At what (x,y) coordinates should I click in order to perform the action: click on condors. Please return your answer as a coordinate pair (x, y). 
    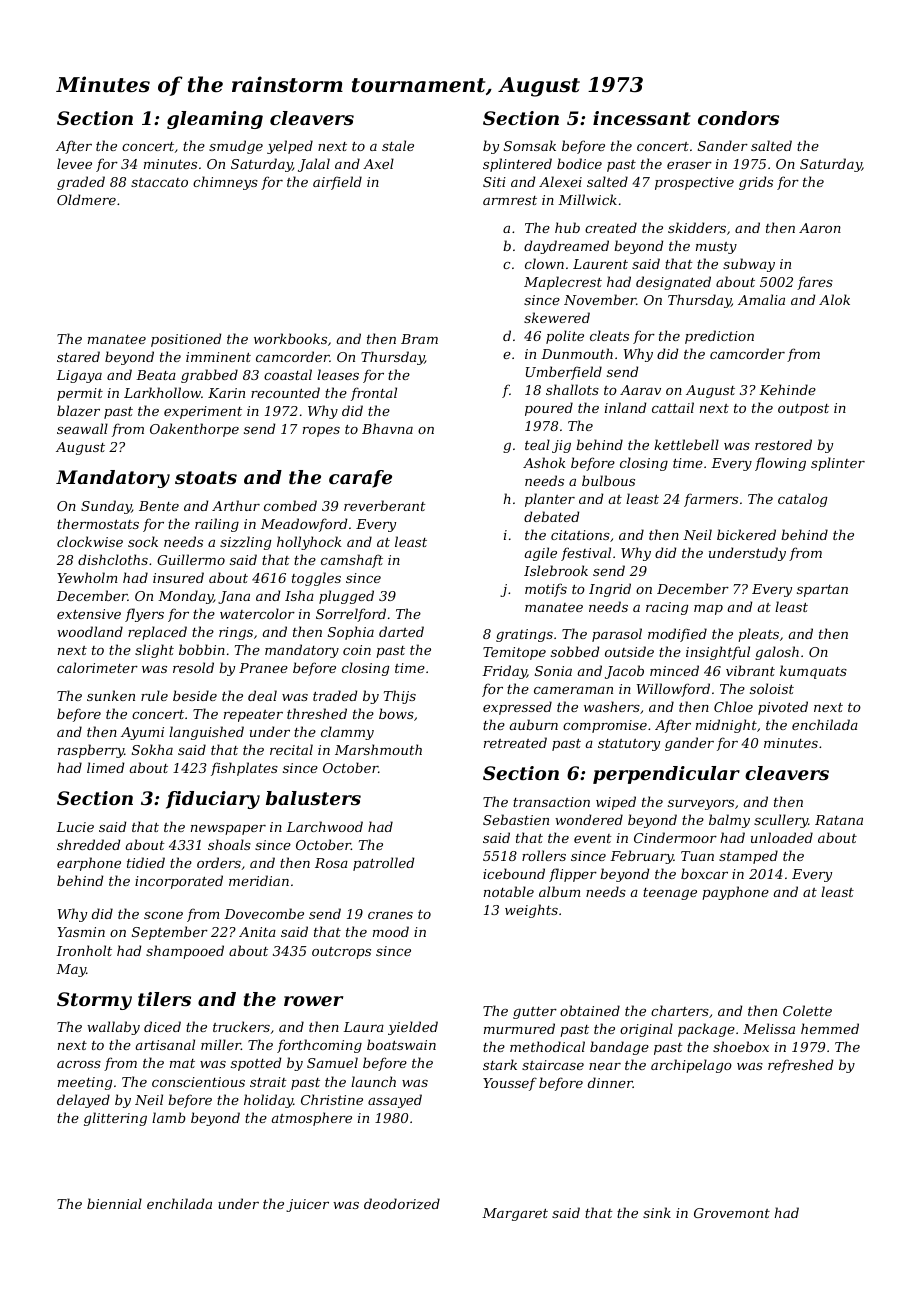
    Looking at the image, I should click on (738, 118).
